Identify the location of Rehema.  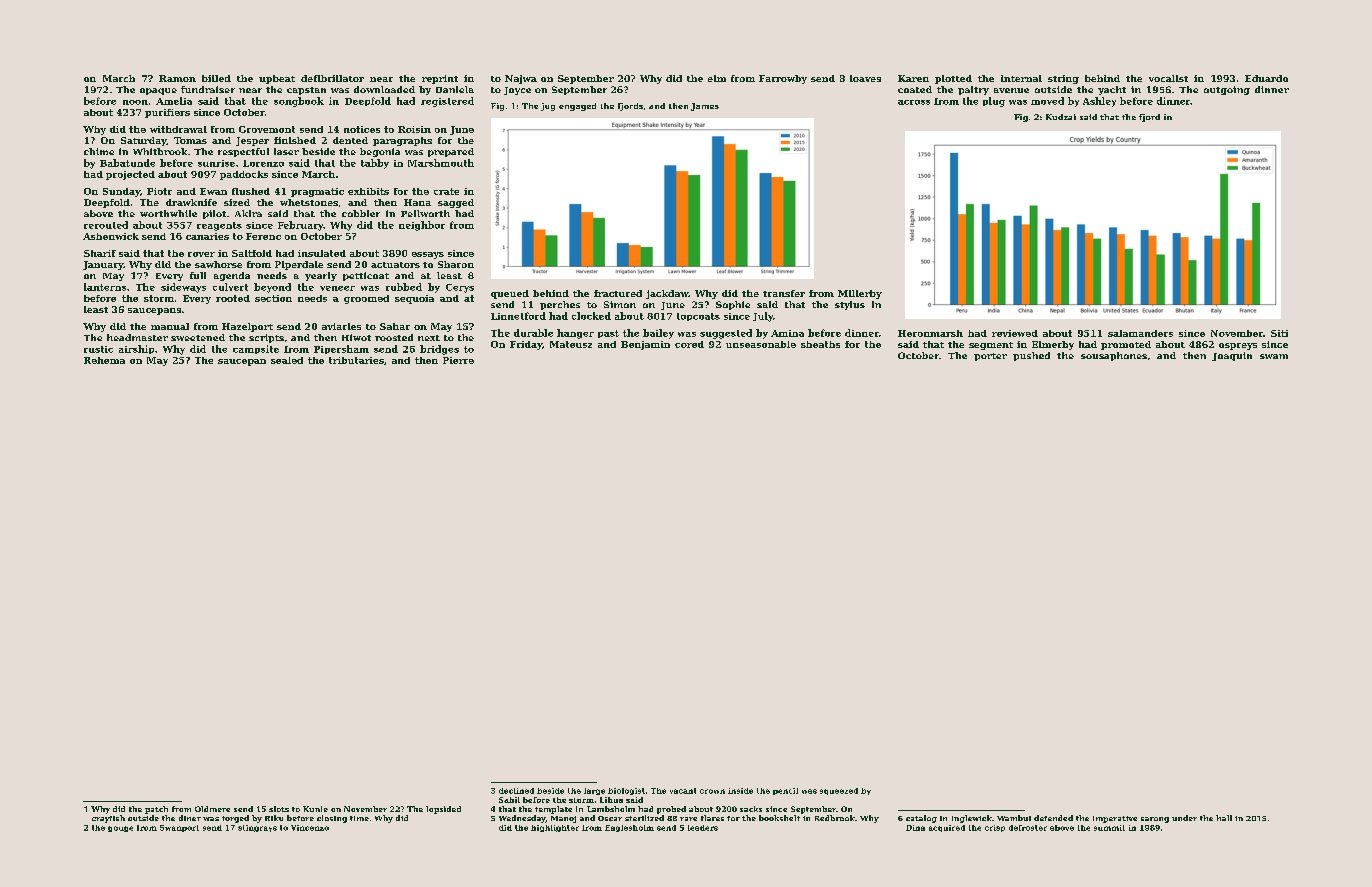
(104, 360).
